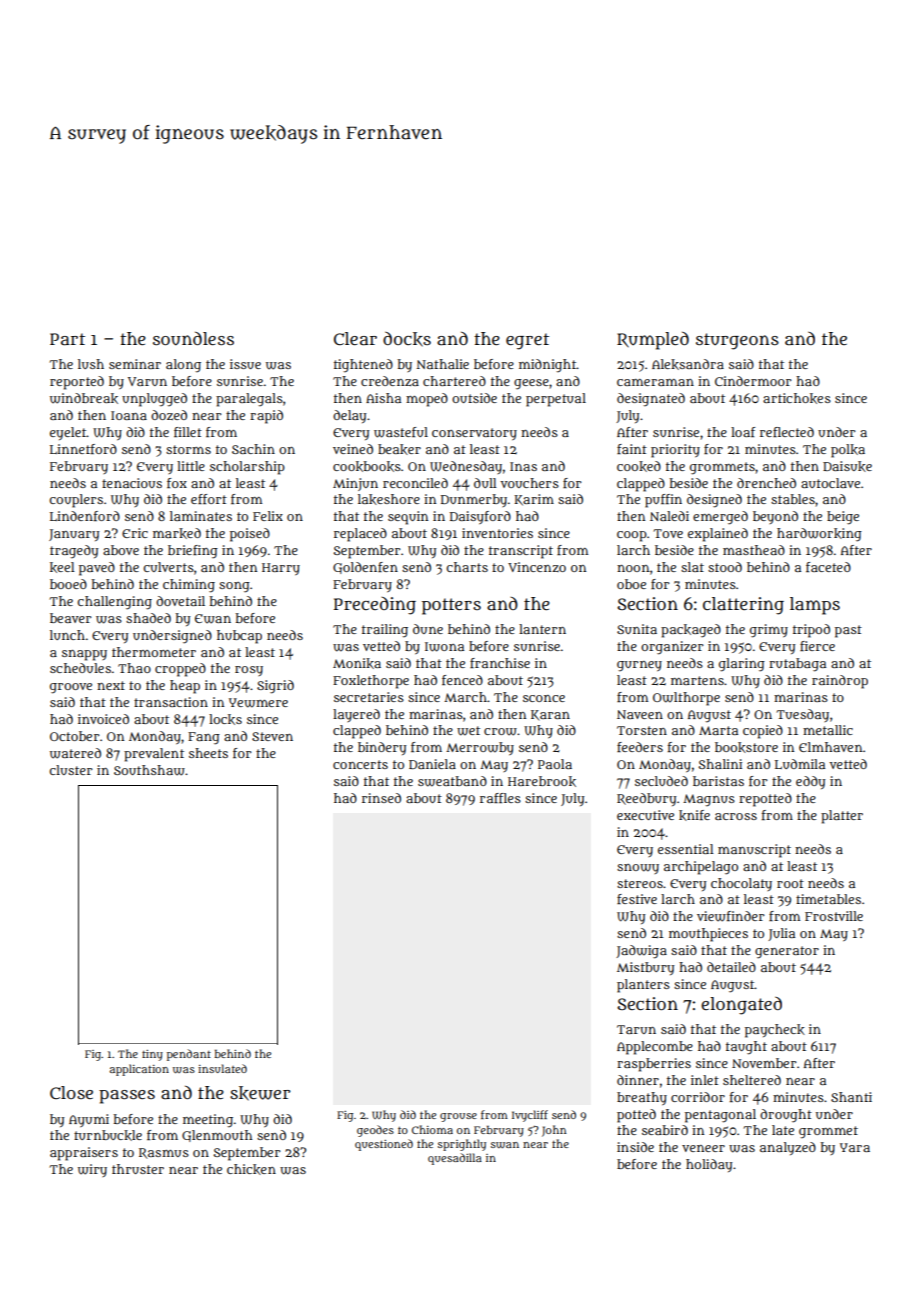 The image size is (924, 1308). What do you see at coordinates (77, 383) in the document?
I see `reported` at bounding box center [77, 383].
